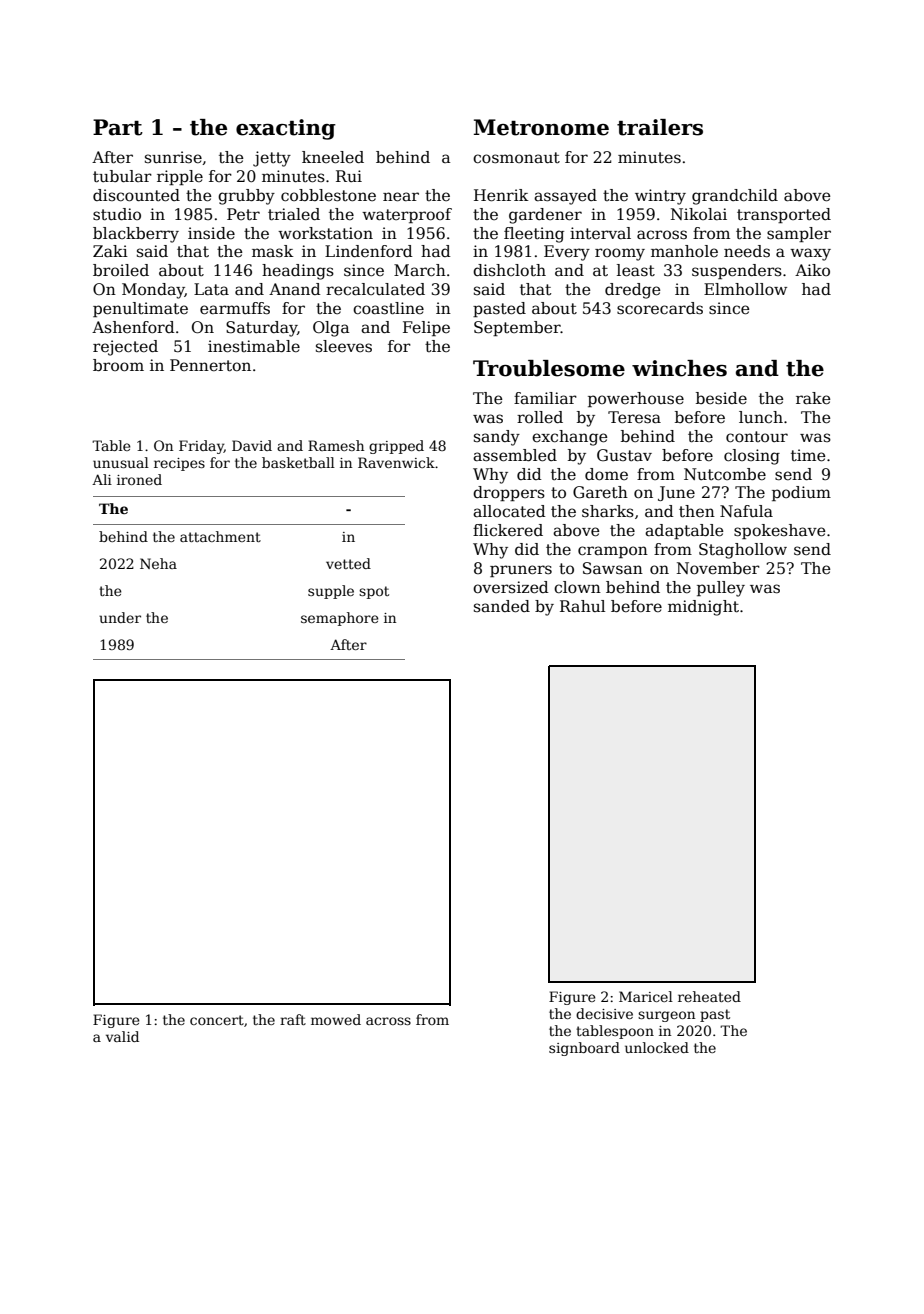 This screenshot has width=924, height=1314. Describe the element at coordinates (703, 608) in the screenshot. I see `midnight` at that location.
